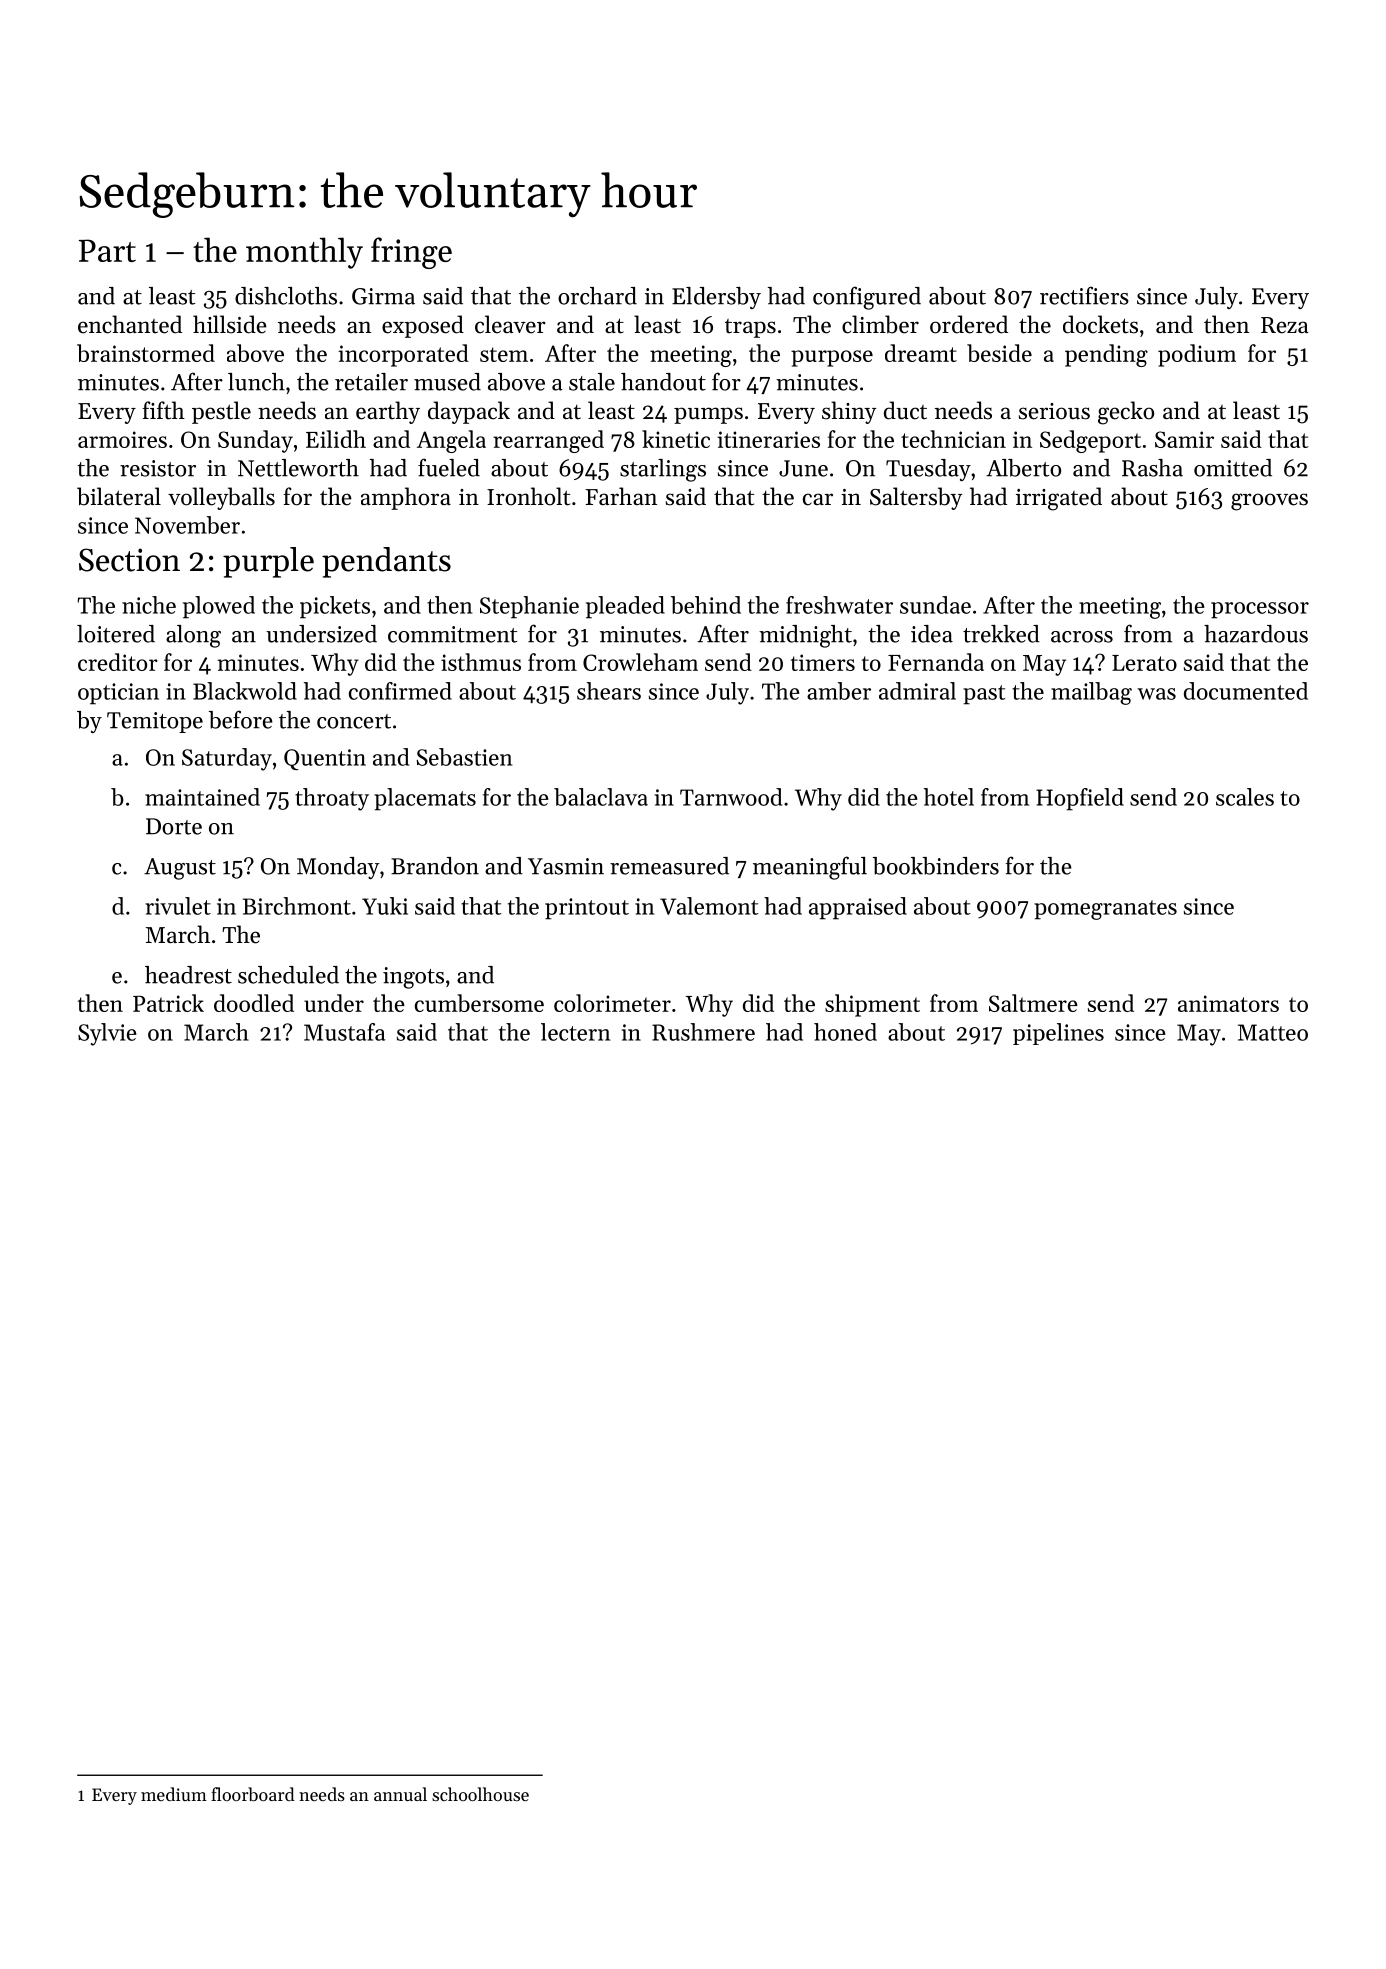  I want to click on animators, so click(1228, 1003).
